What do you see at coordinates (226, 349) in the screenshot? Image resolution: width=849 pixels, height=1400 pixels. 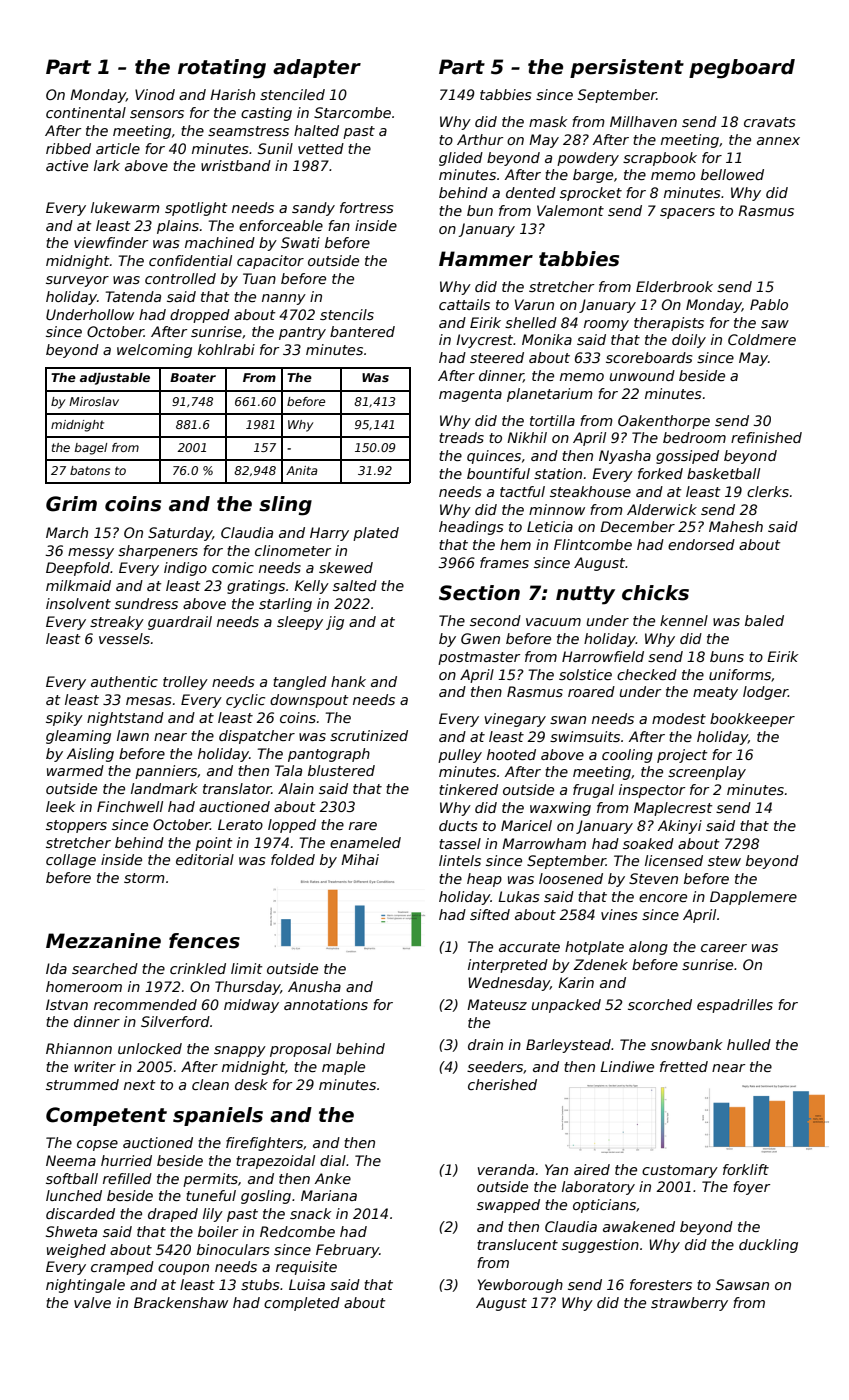 I see `kohlrabi` at bounding box center [226, 349].
